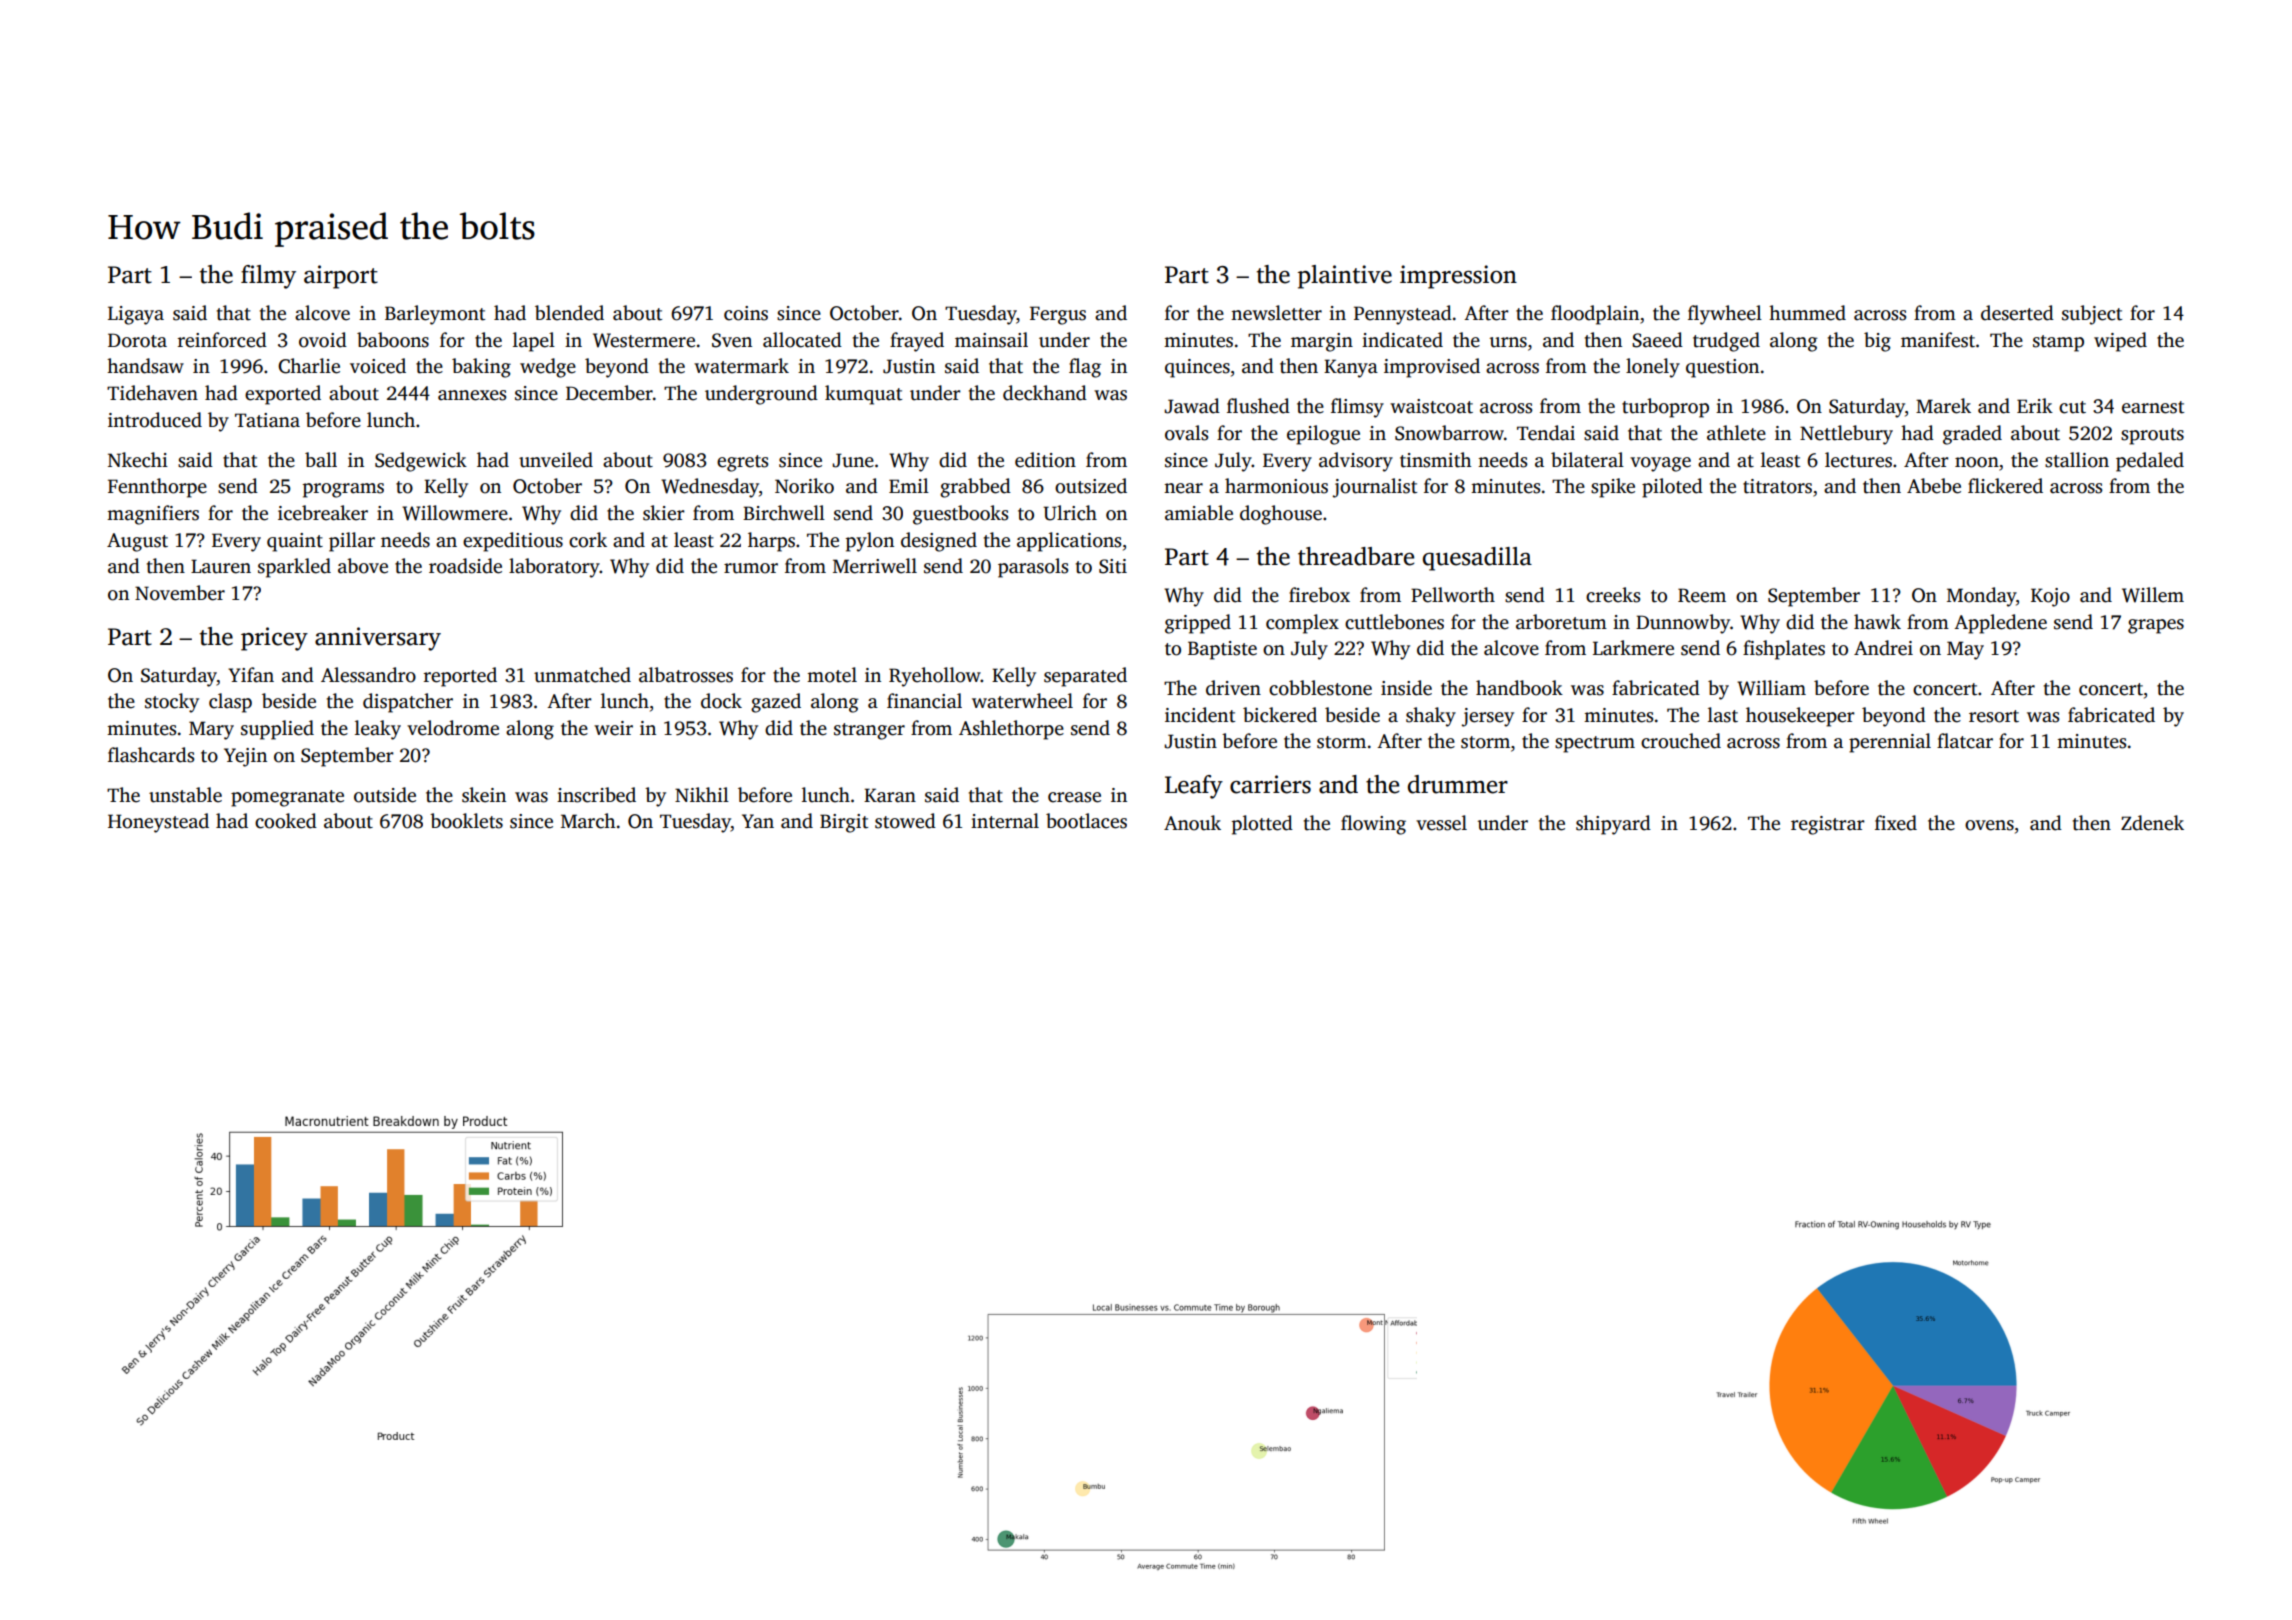 This page has width=2292, height=1620. Describe the element at coordinates (746, 313) in the page. I see `coins` at that location.
